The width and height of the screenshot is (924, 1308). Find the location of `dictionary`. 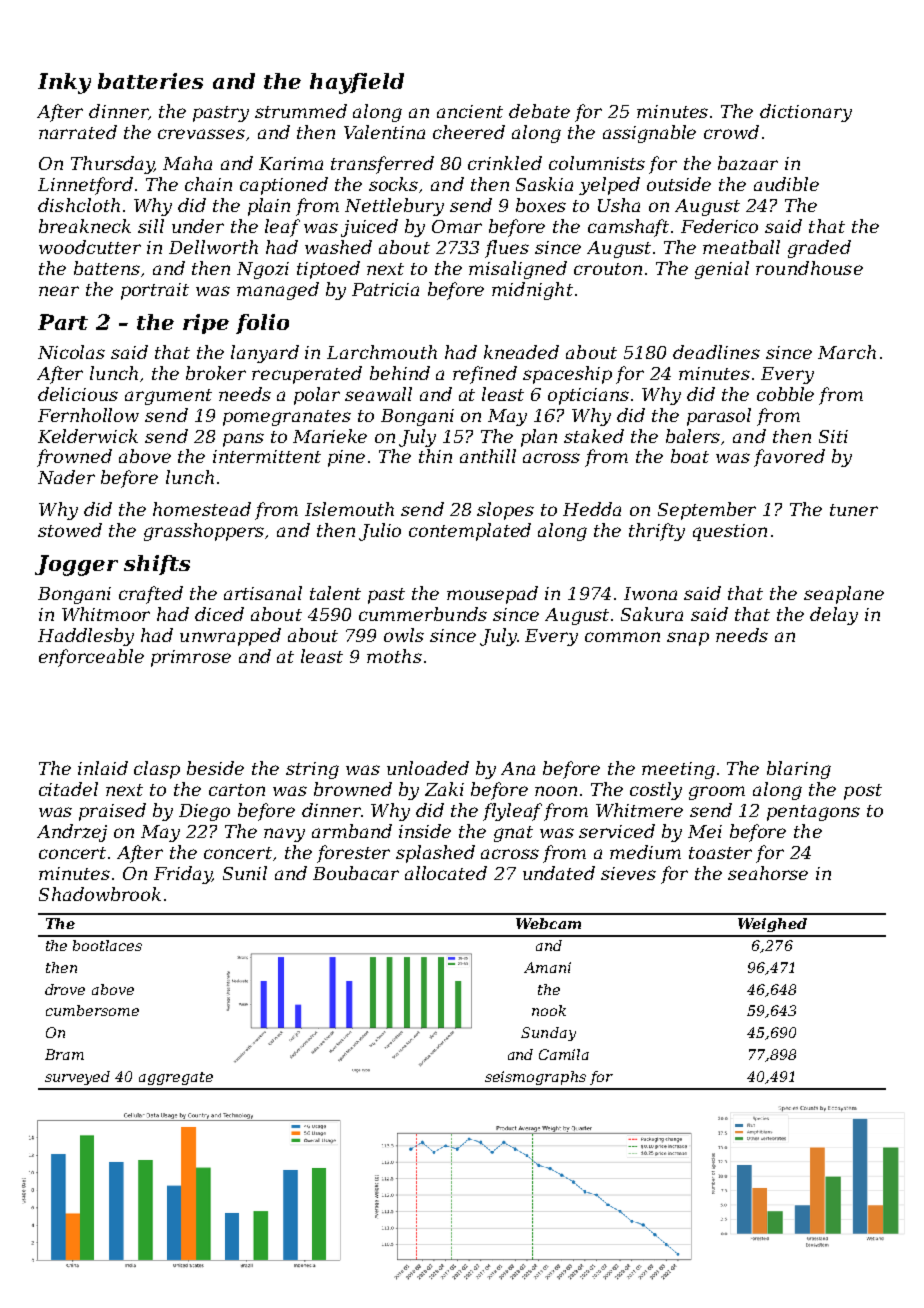

dictionary is located at coordinates (806, 113).
